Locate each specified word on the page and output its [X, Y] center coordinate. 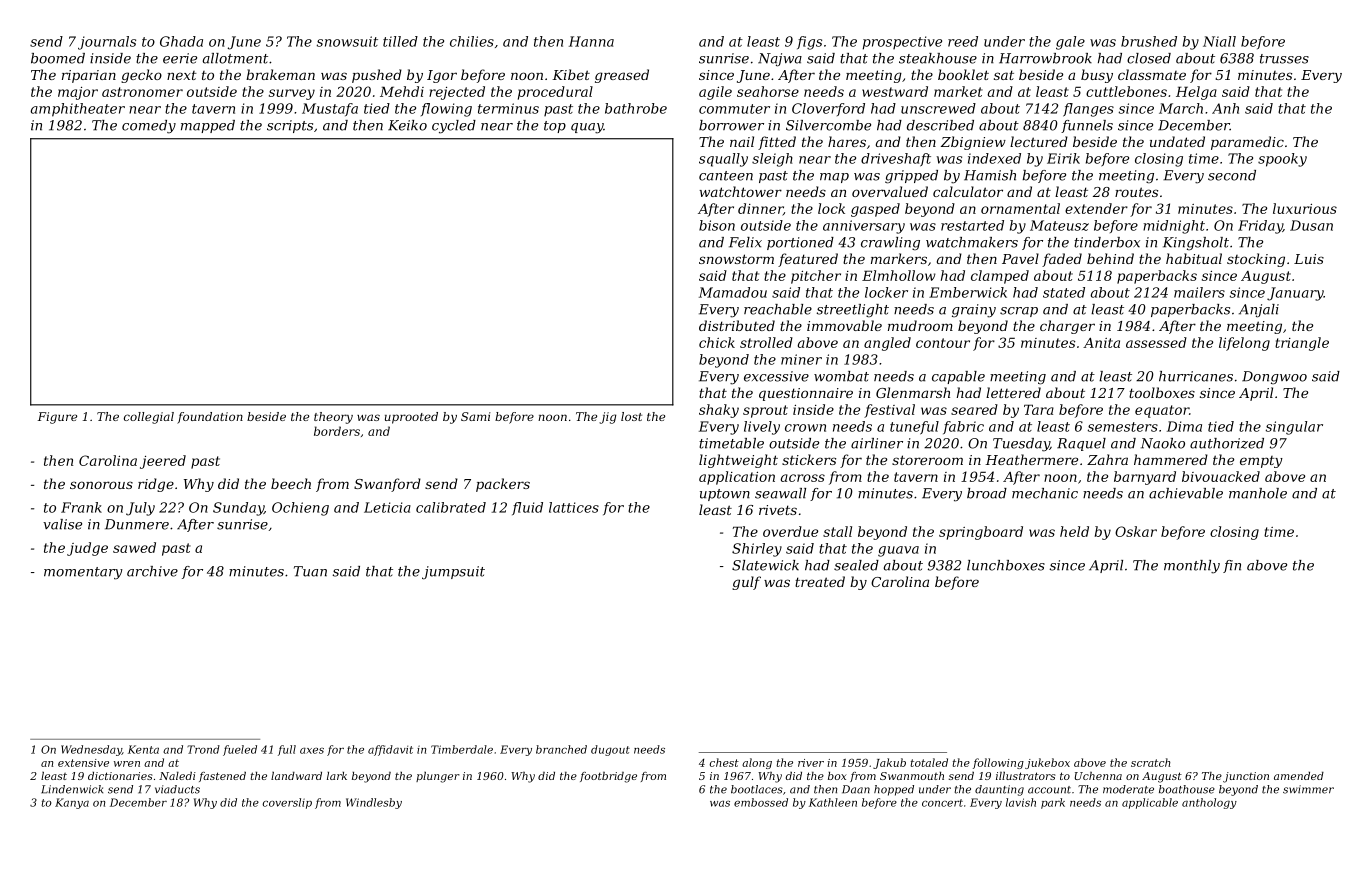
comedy [149, 127]
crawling [890, 244]
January [1295, 294]
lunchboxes [1006, 565]
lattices [574, 507]
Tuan [310, 571]
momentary [83, 573]
